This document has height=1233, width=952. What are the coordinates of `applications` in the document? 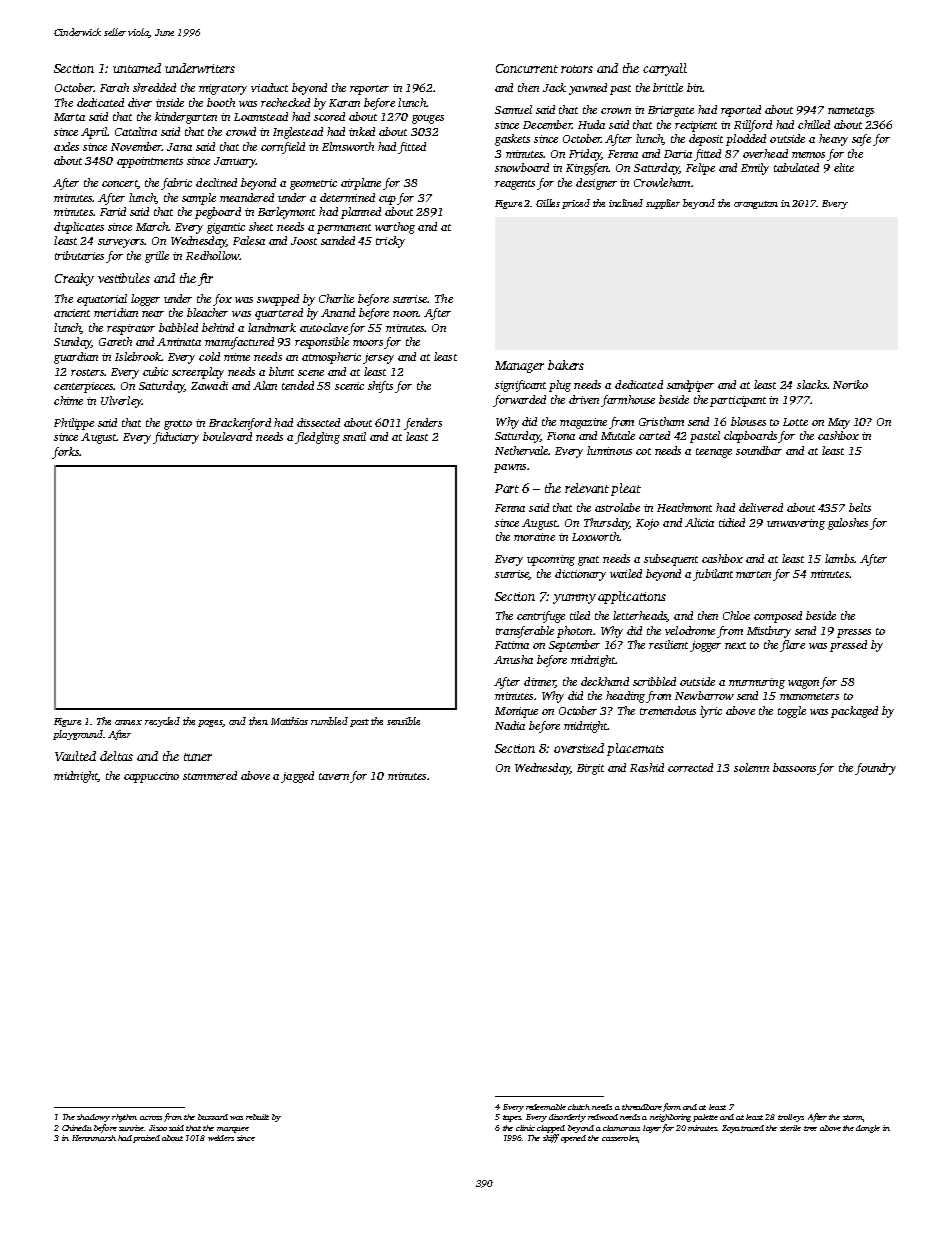 It's located at (632, 597).
